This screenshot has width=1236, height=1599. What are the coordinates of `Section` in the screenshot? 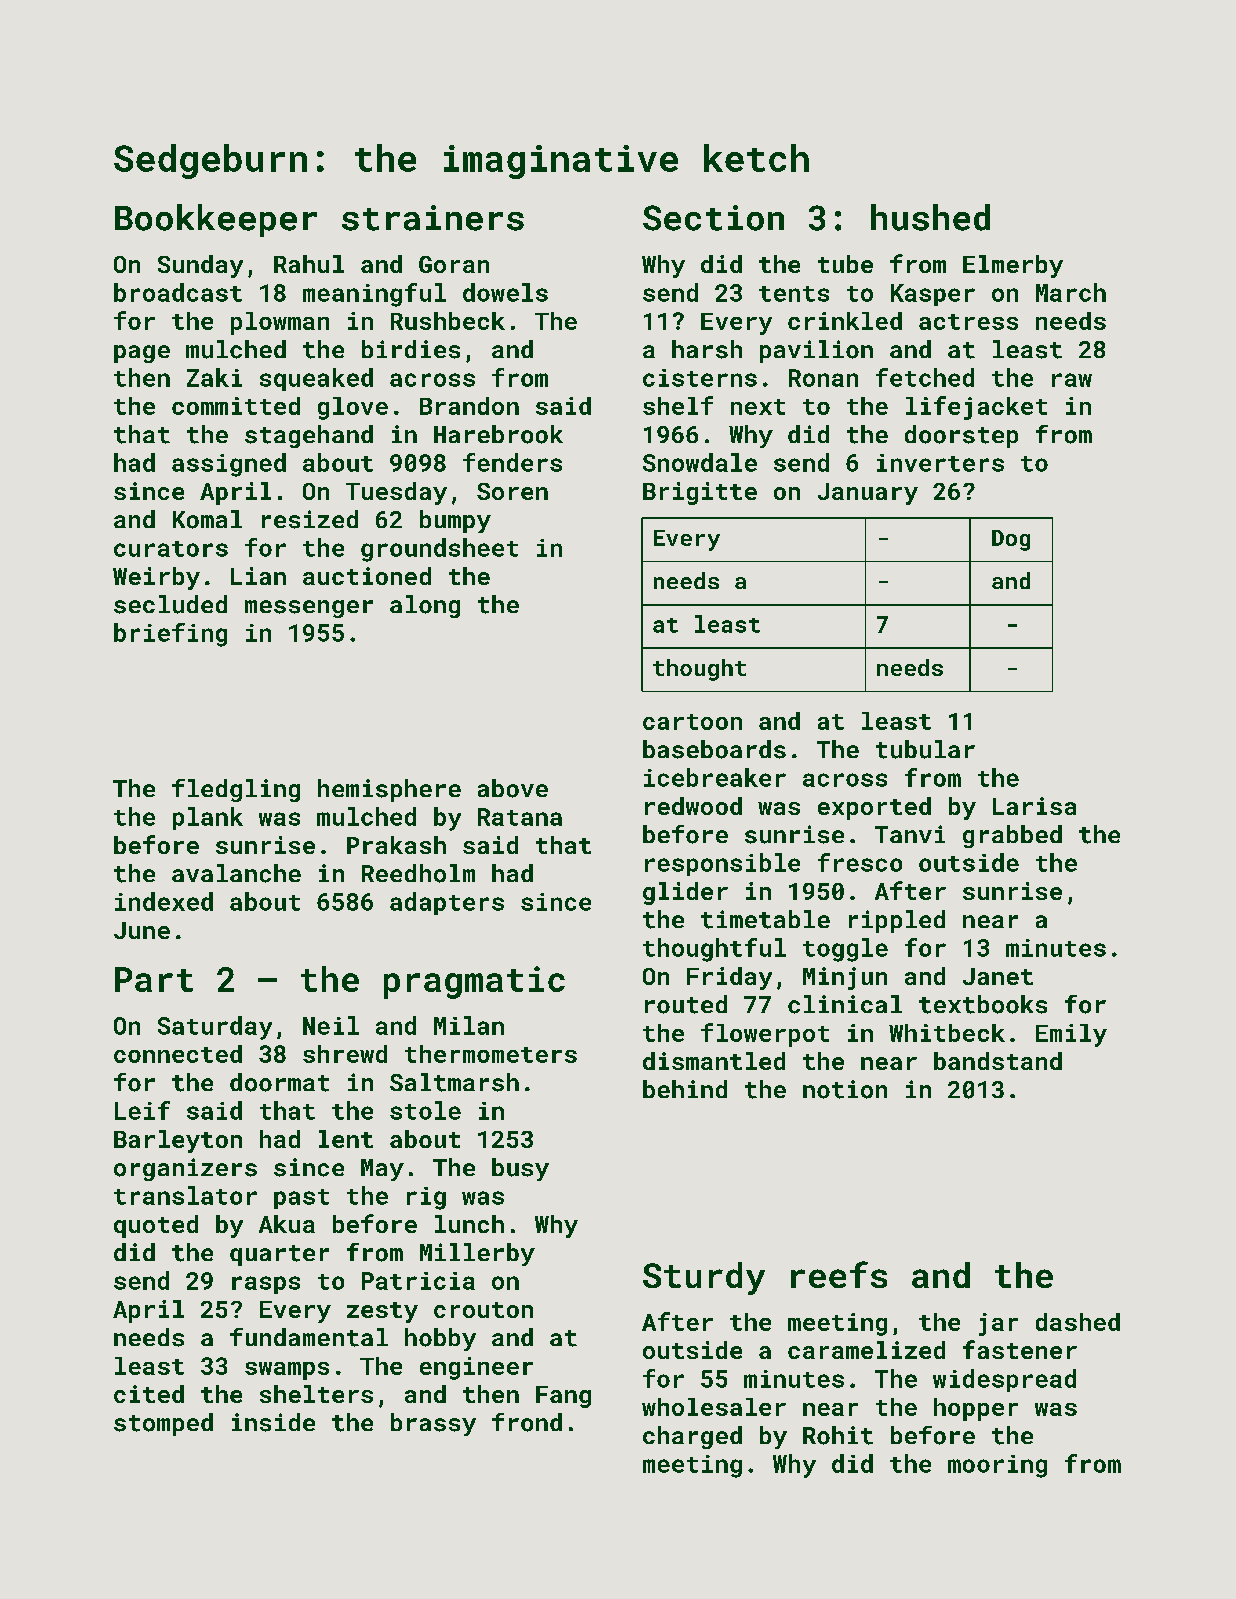 It's located at (713, 218).
